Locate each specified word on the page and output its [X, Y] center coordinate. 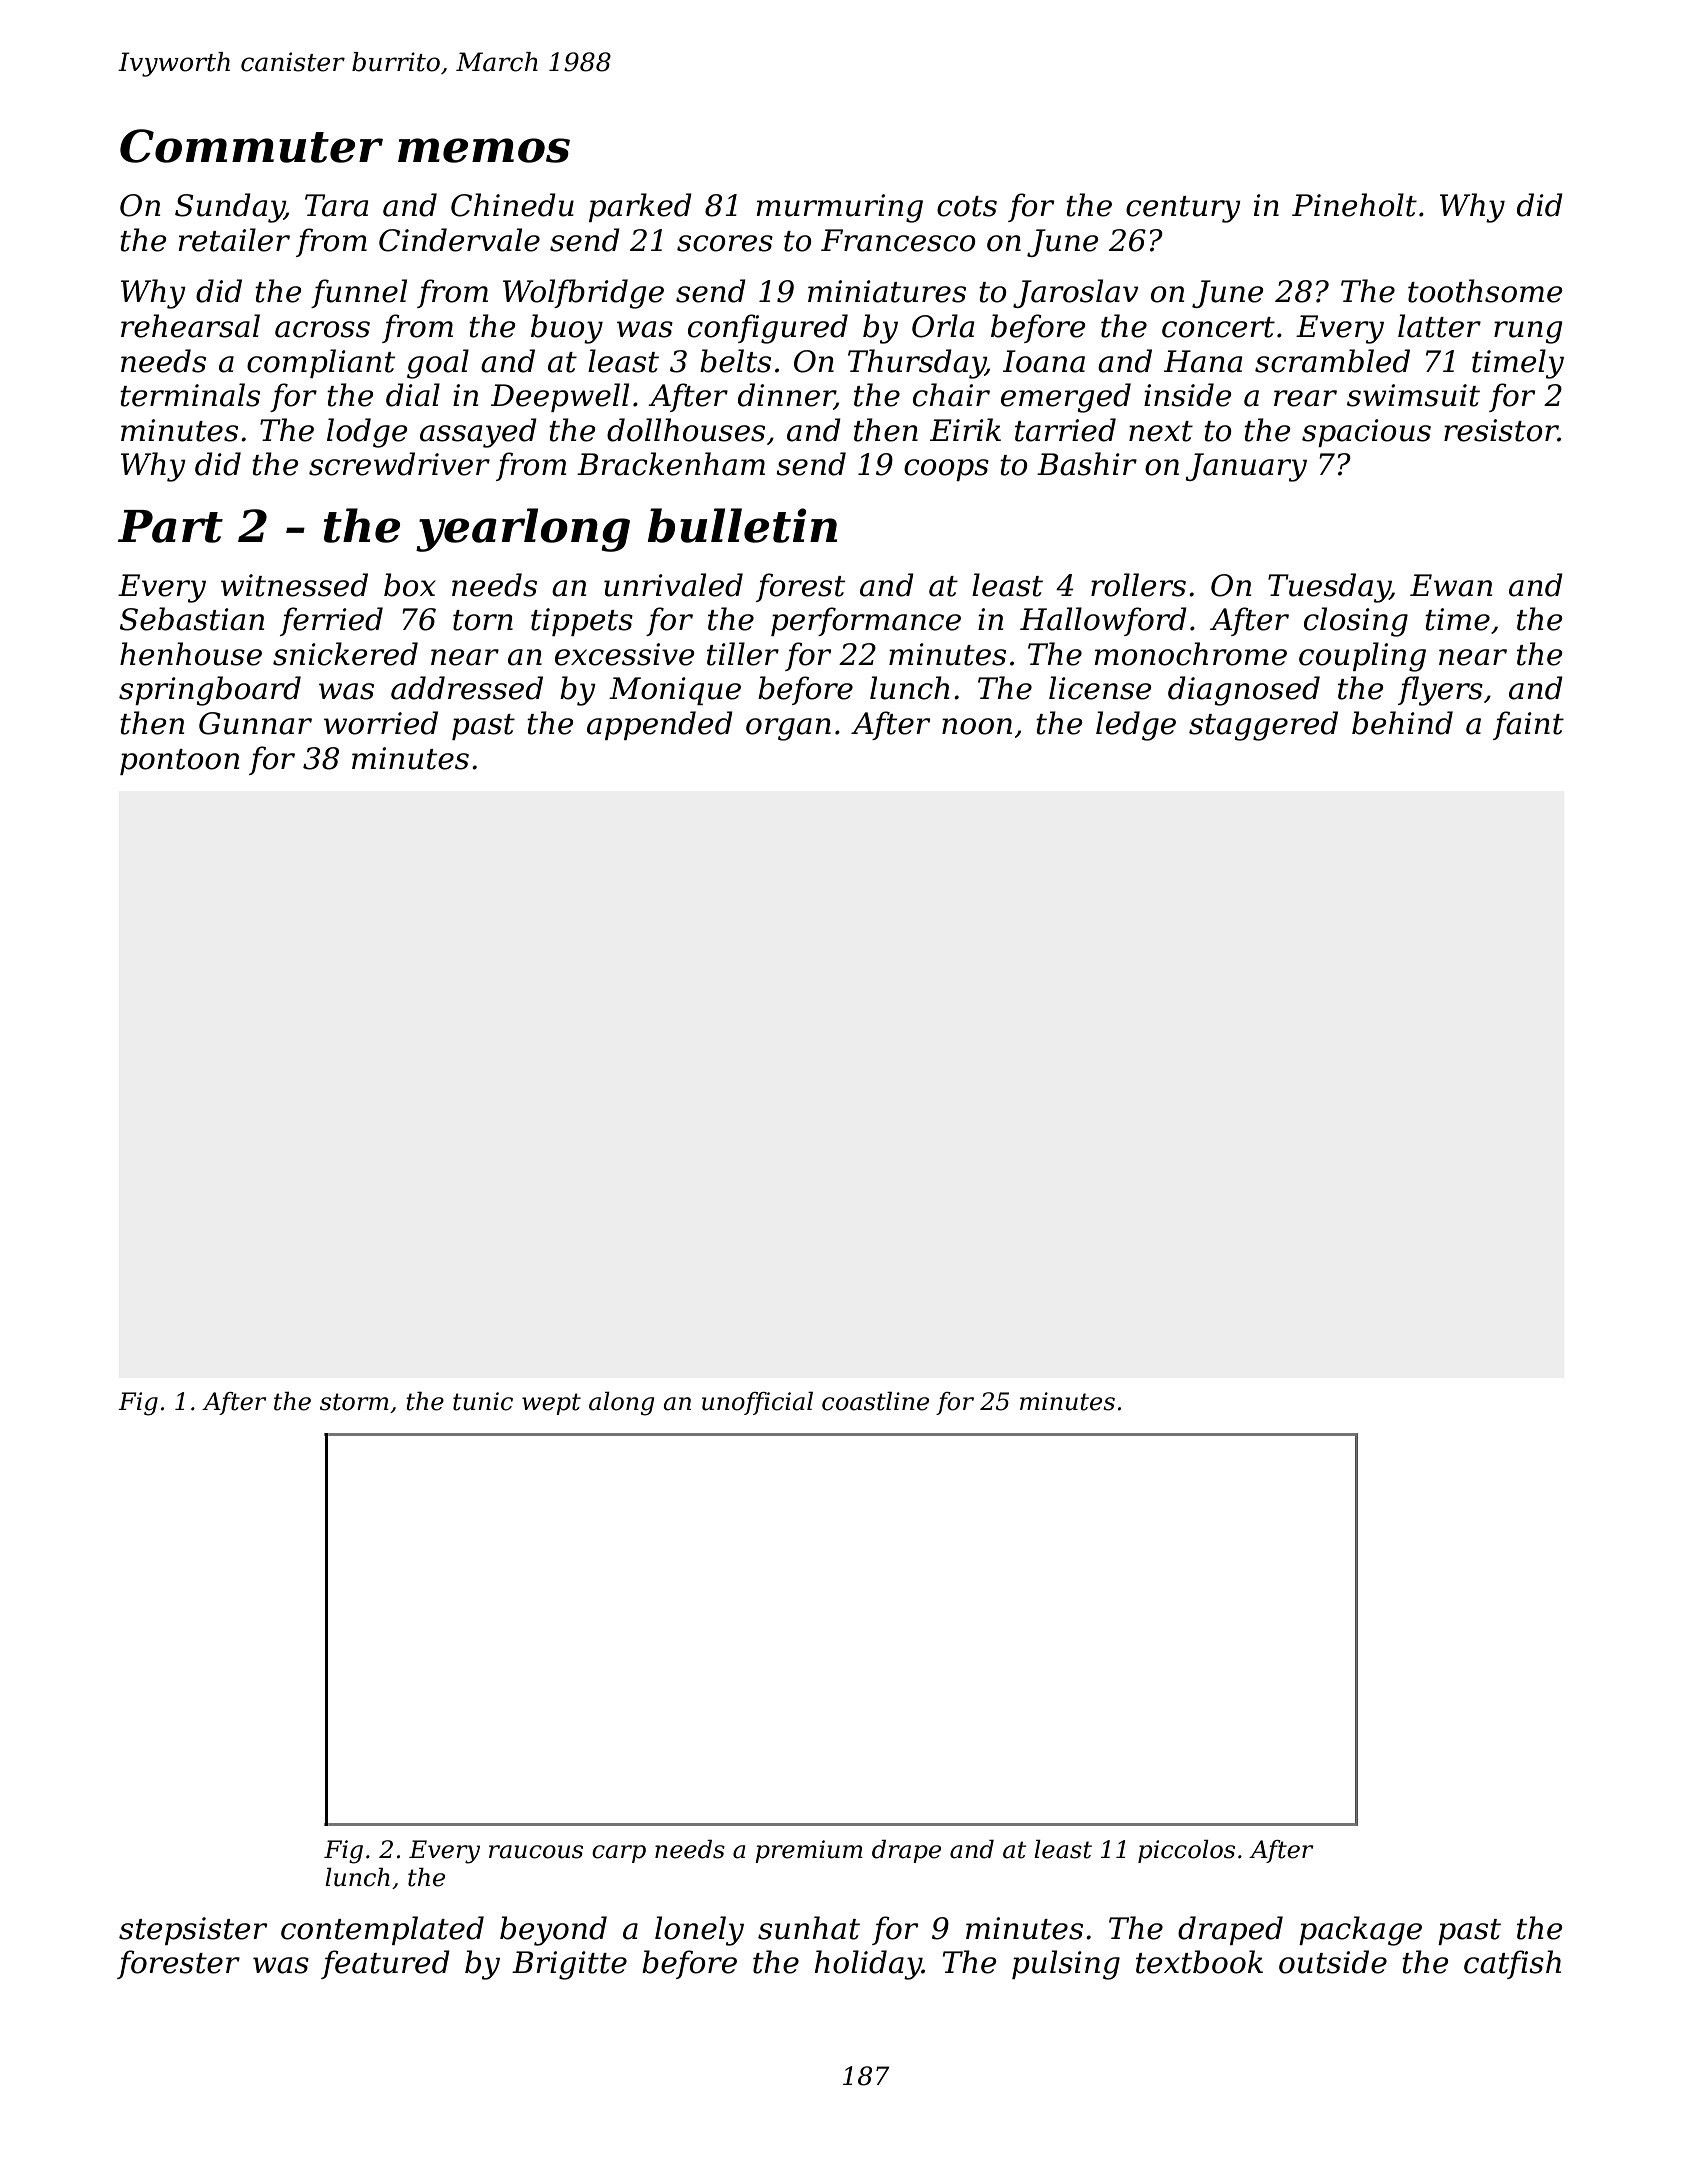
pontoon [179, 762]
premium [809, 1851]
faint [1528, 725]
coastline [875, 1401]
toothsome [1485, 291]
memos [484, 150]
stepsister [193, 1931]
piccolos [1186, 1851]
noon [977, 726]
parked [640, 207]
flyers [1440, 691]
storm [354, 1402]
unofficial [757, 1403]
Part [170, 526]
